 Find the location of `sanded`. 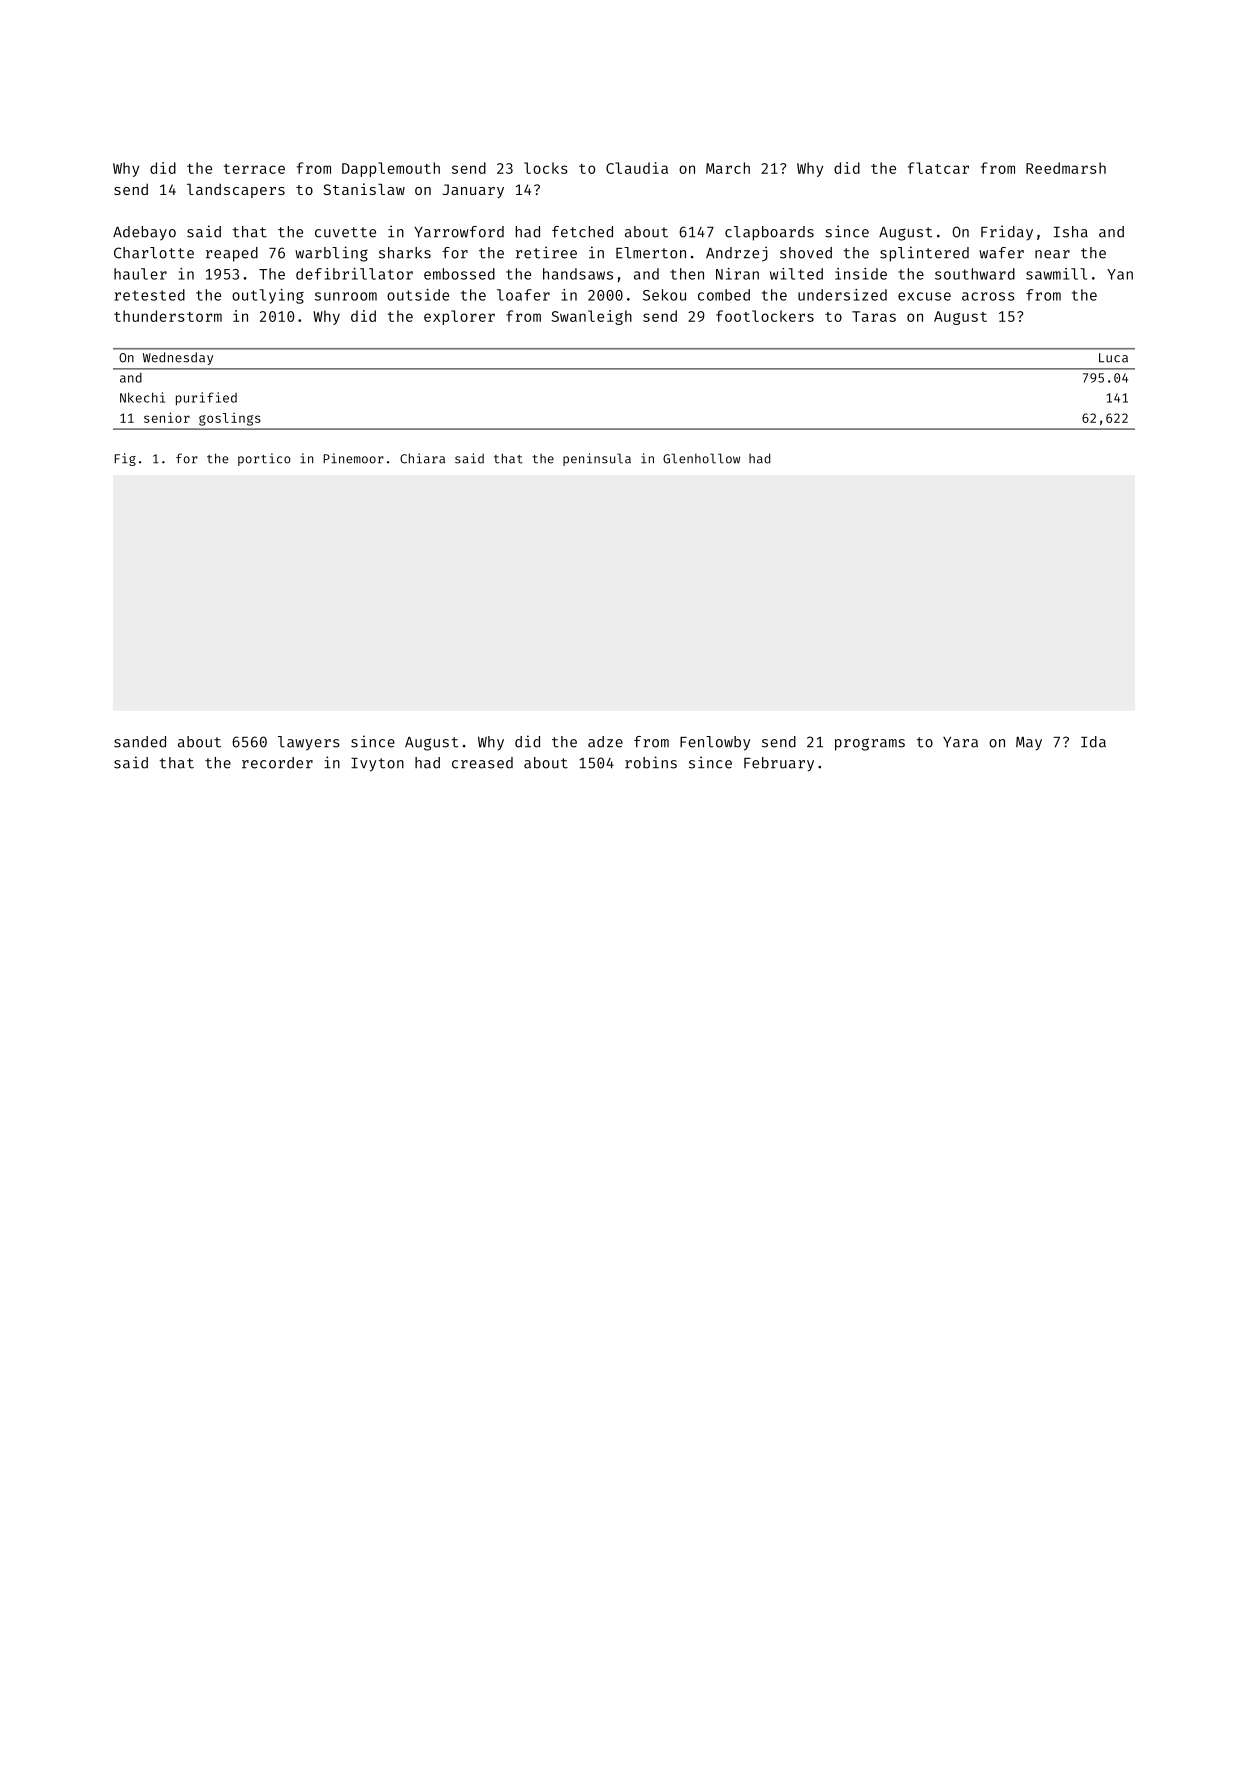

sanded is located at coordinates (140, 742).
